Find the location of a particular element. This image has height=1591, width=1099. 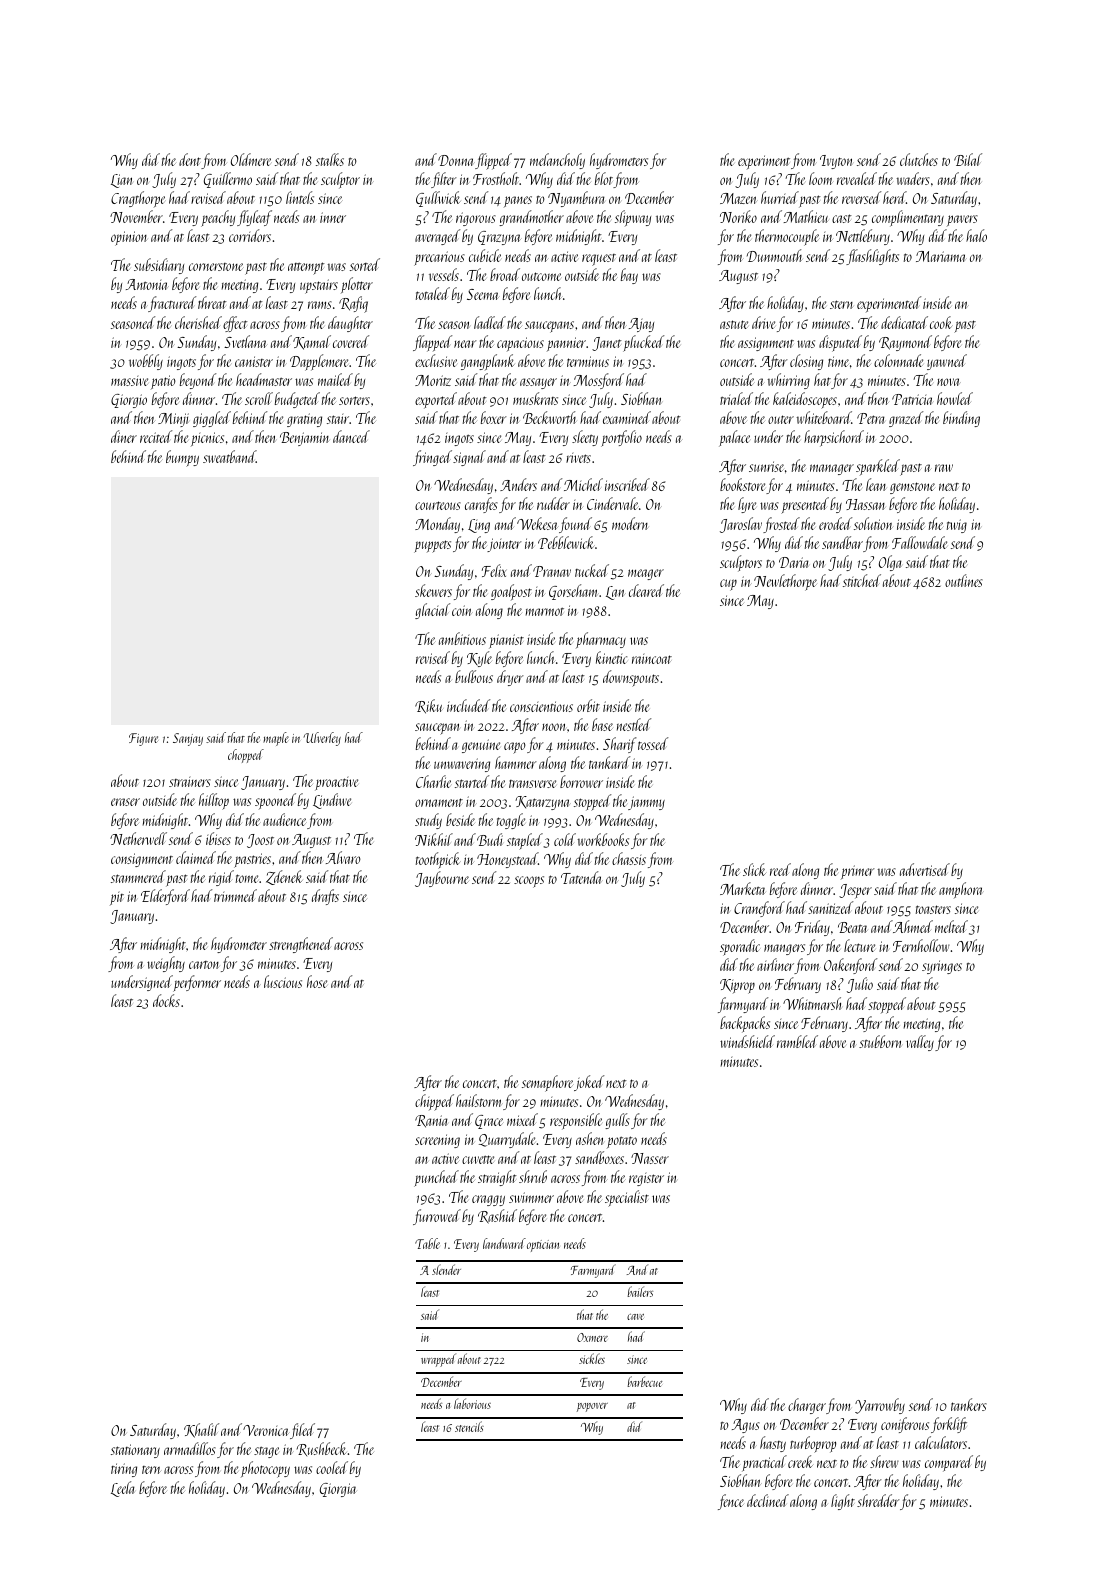

courteous is located at coordinates (438, 505).
